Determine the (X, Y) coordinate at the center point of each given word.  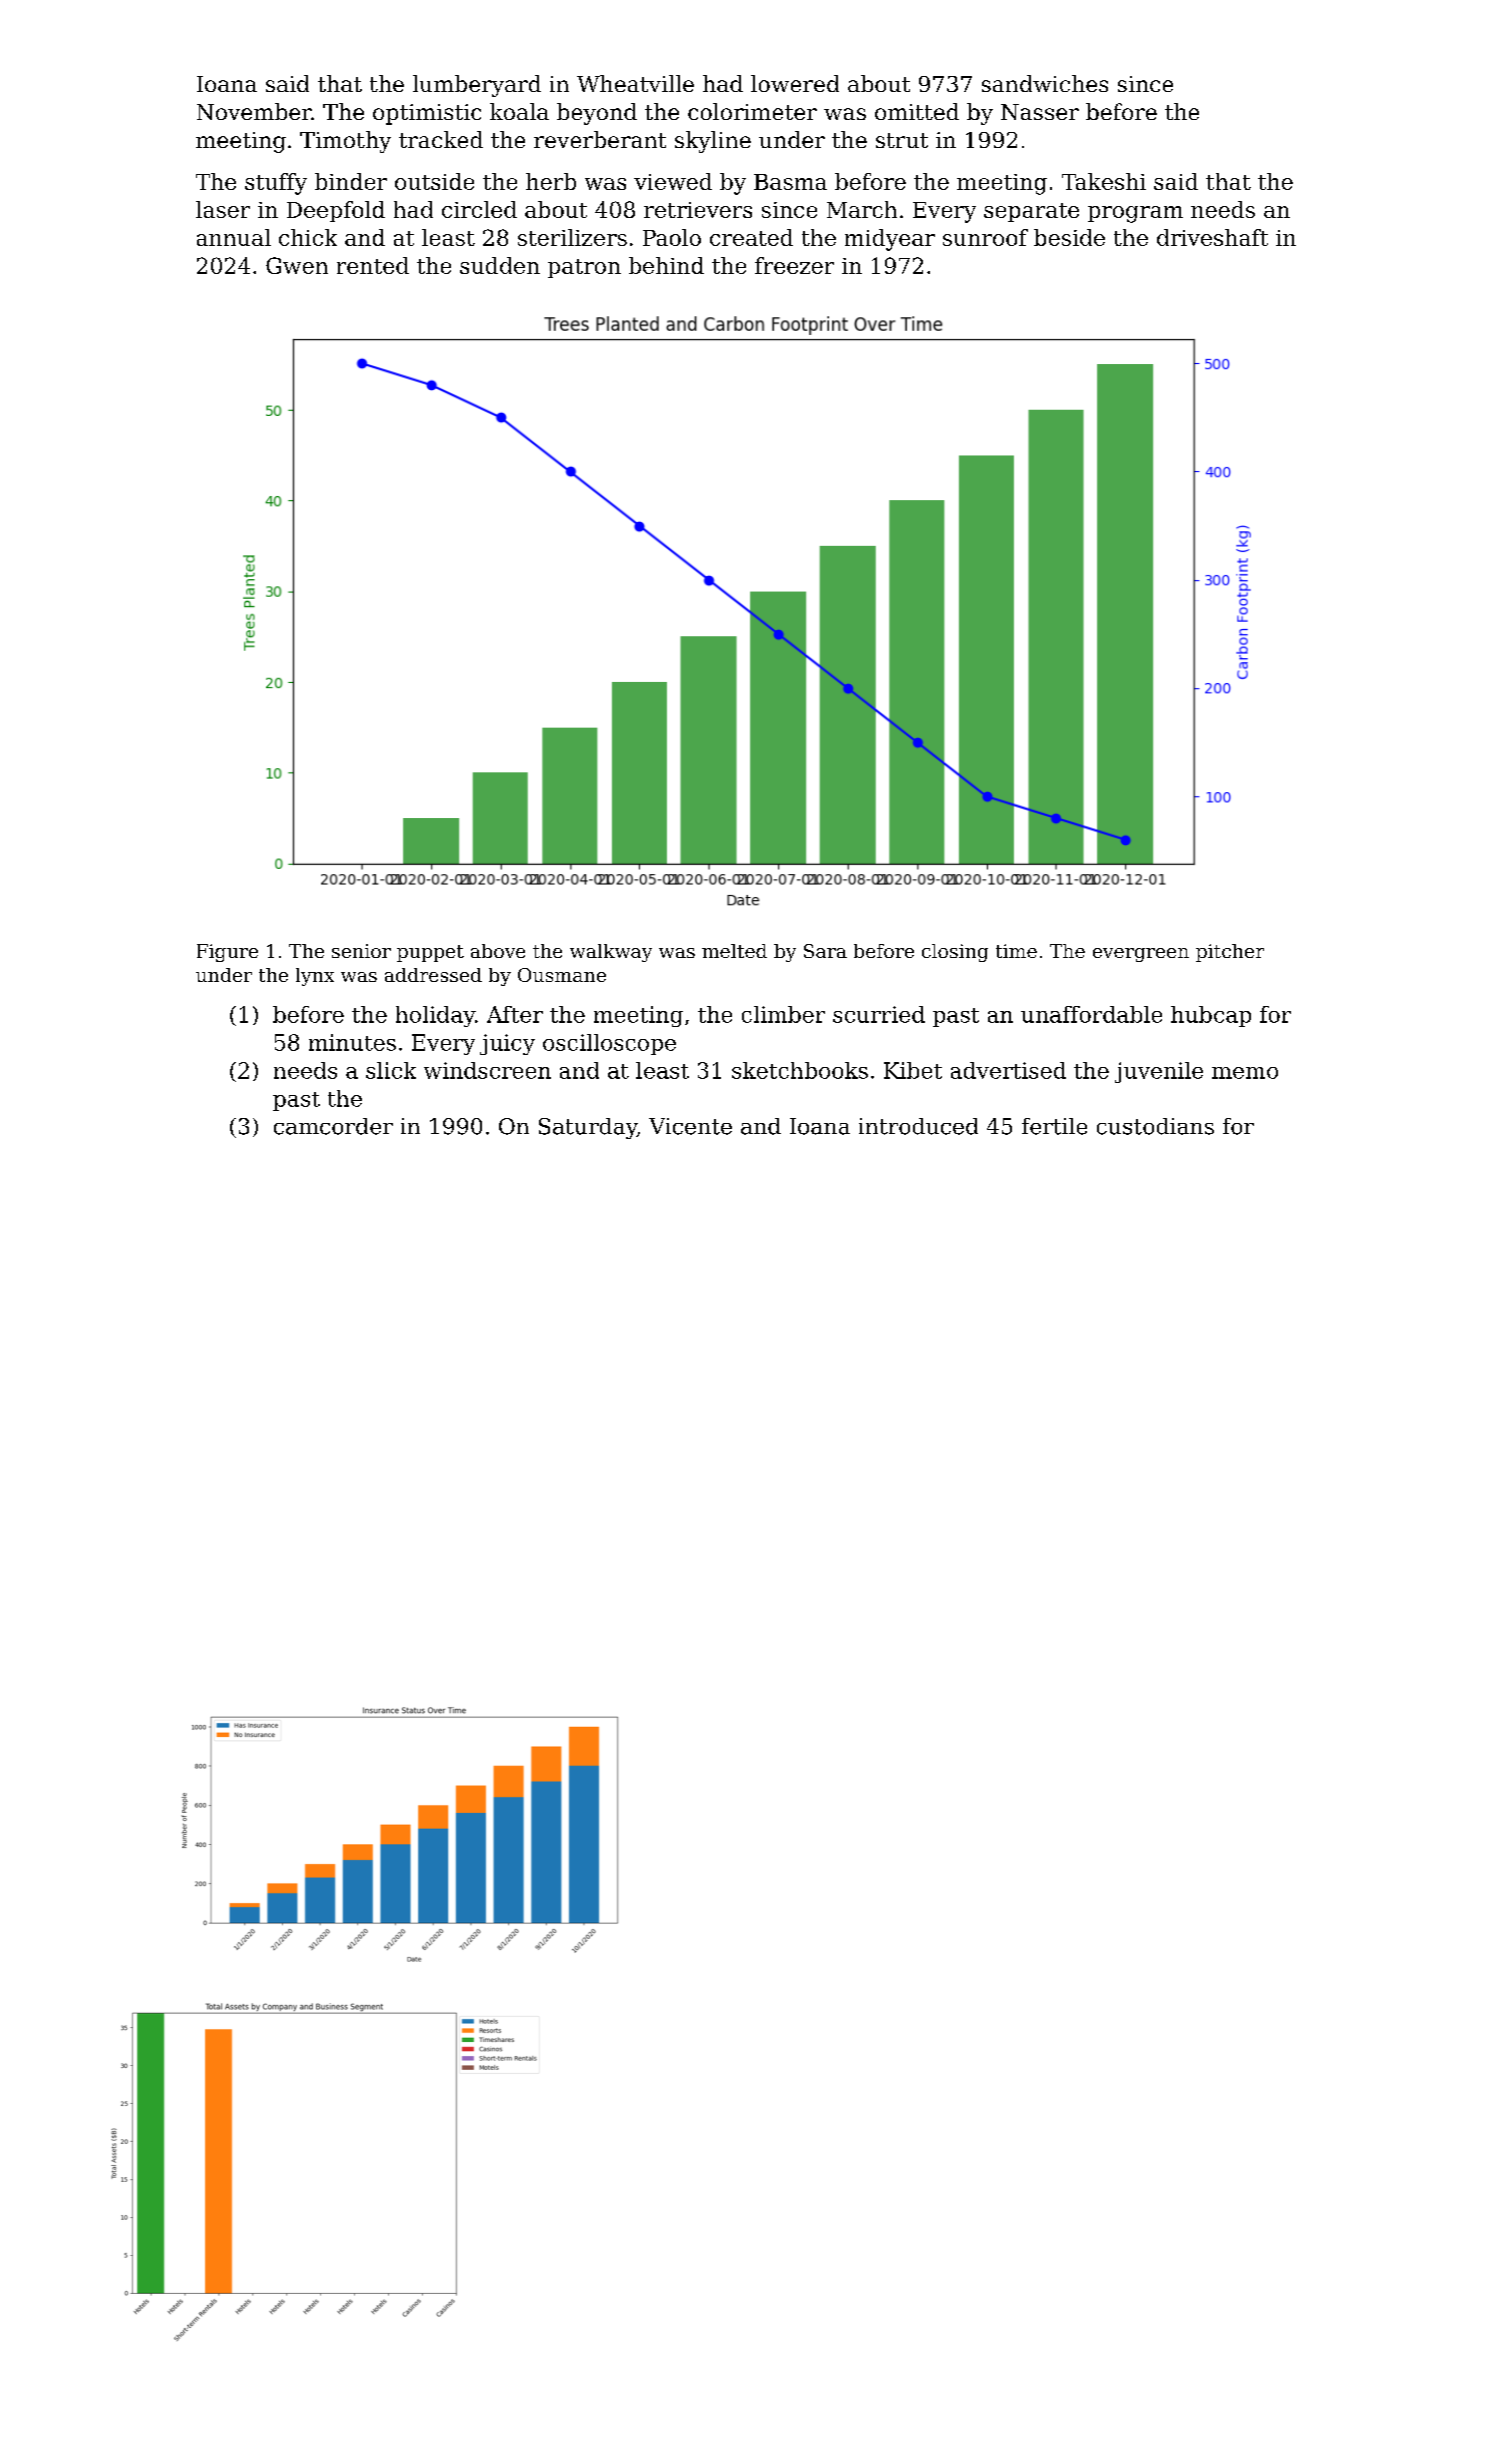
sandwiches (1045, 83)
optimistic (427, 114)
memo (1245, 1073)
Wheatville (635, 83)
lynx (315, 977)
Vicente (690, 1126)
